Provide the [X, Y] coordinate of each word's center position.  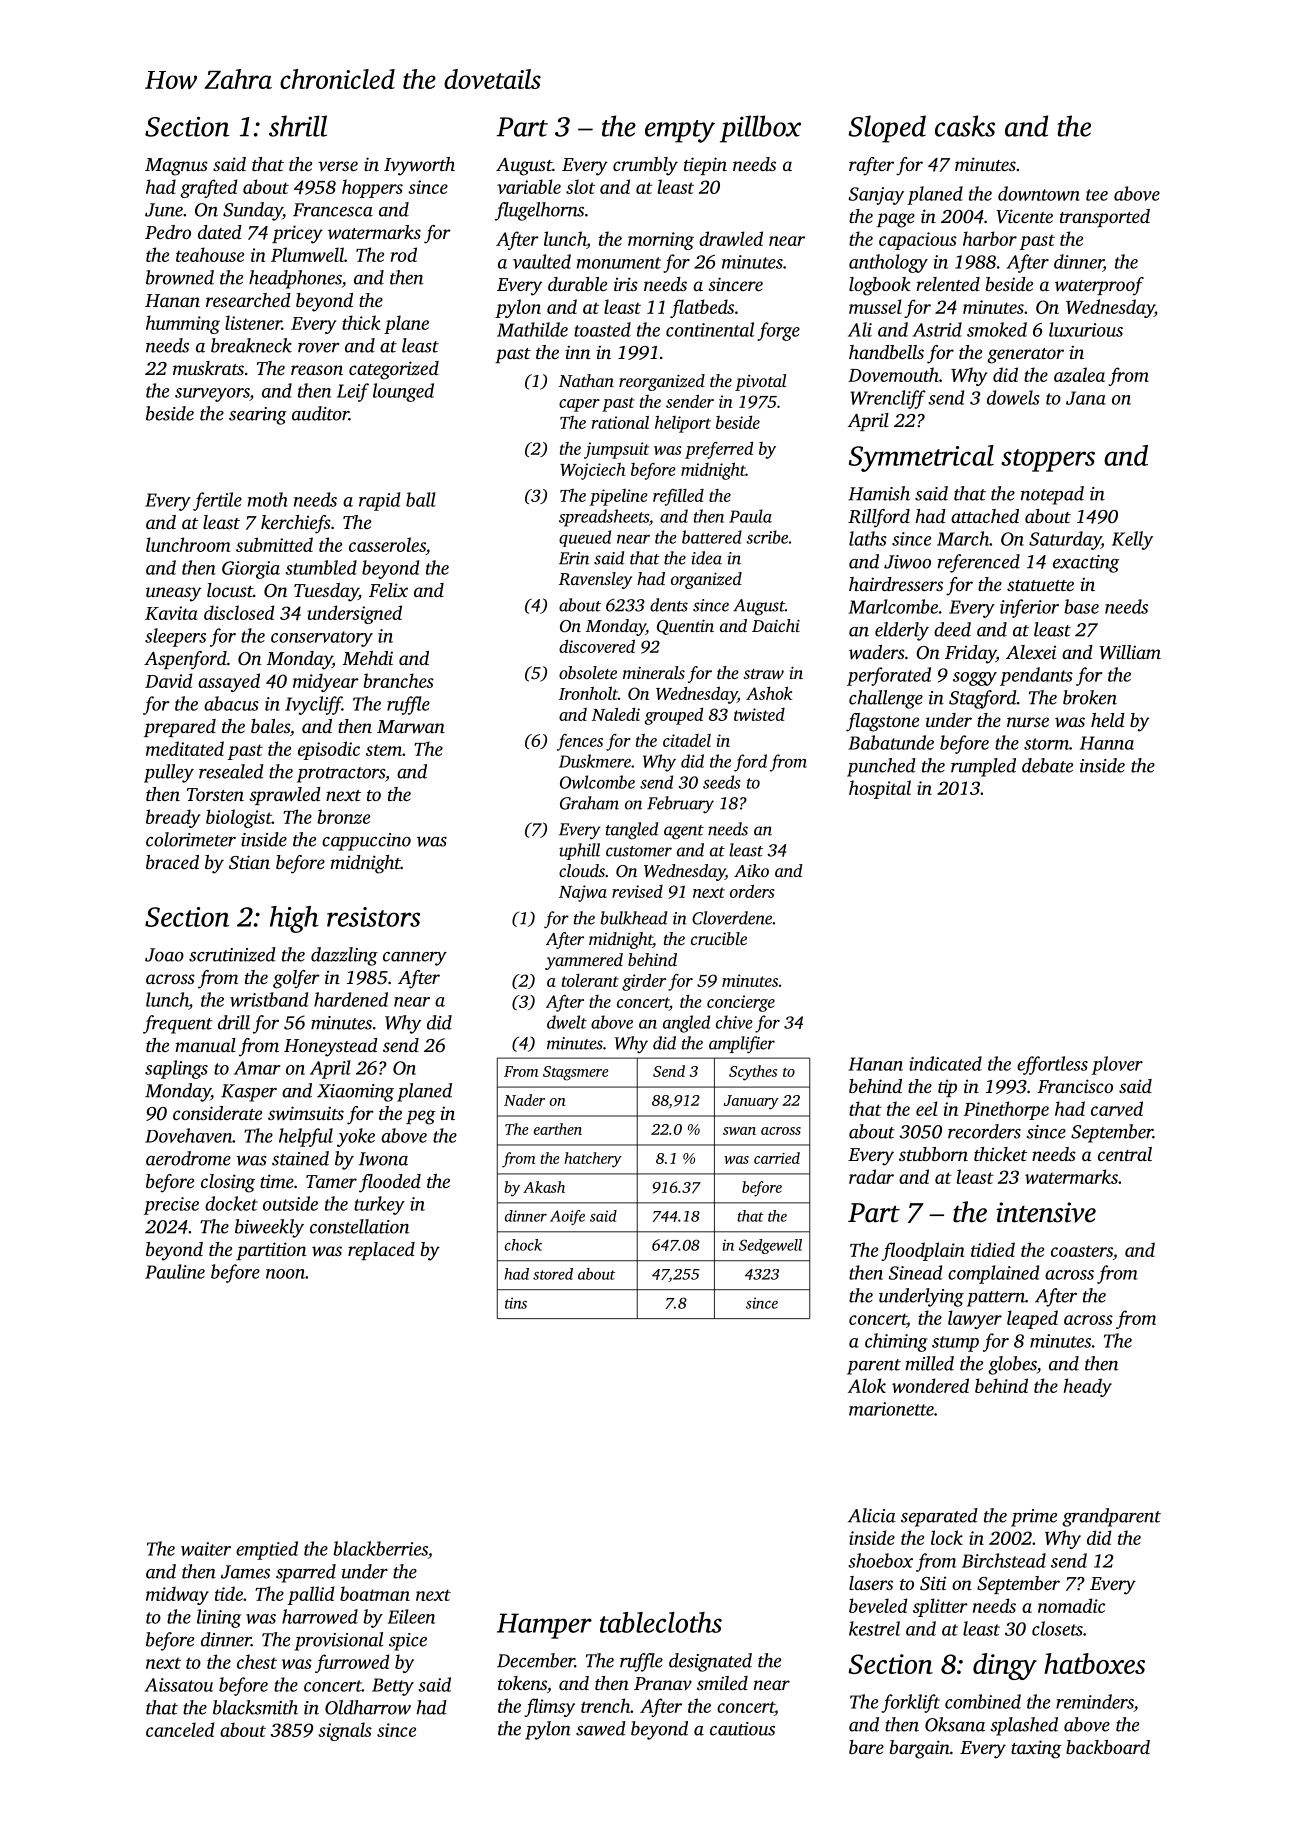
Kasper [249, 1093]
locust [230, 590]
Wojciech [592, 471]
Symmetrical [921, 458]
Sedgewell [770, 1246]
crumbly [645, 166]
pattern [996, 1299]
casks [965, 126]
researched [248, 300]
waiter [206, 1549]
